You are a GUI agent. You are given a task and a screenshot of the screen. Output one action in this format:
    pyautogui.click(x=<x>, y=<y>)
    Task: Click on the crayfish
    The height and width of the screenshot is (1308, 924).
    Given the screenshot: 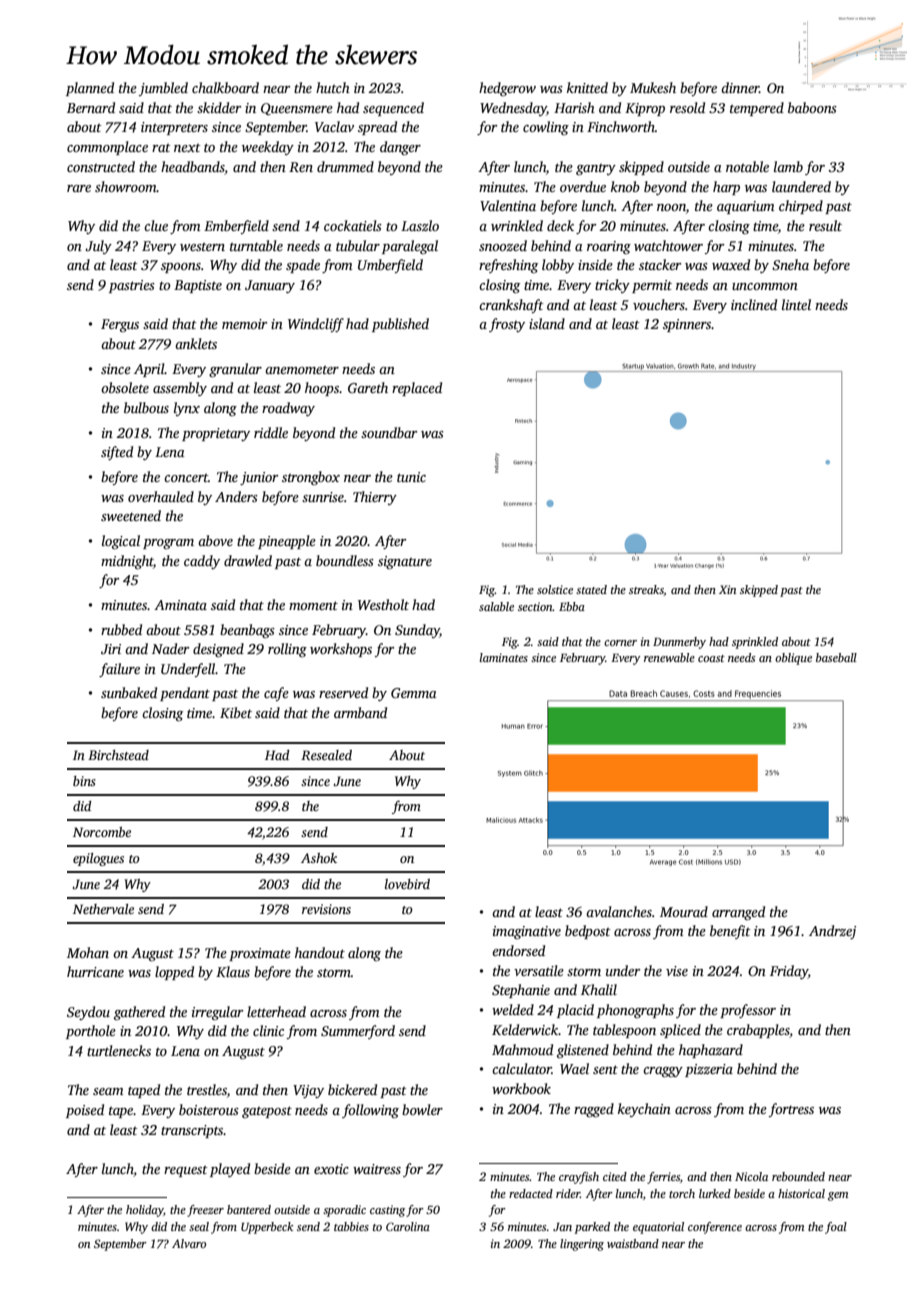 What is the action you would take?
    pyautogui.click(x=579, y=1178)
